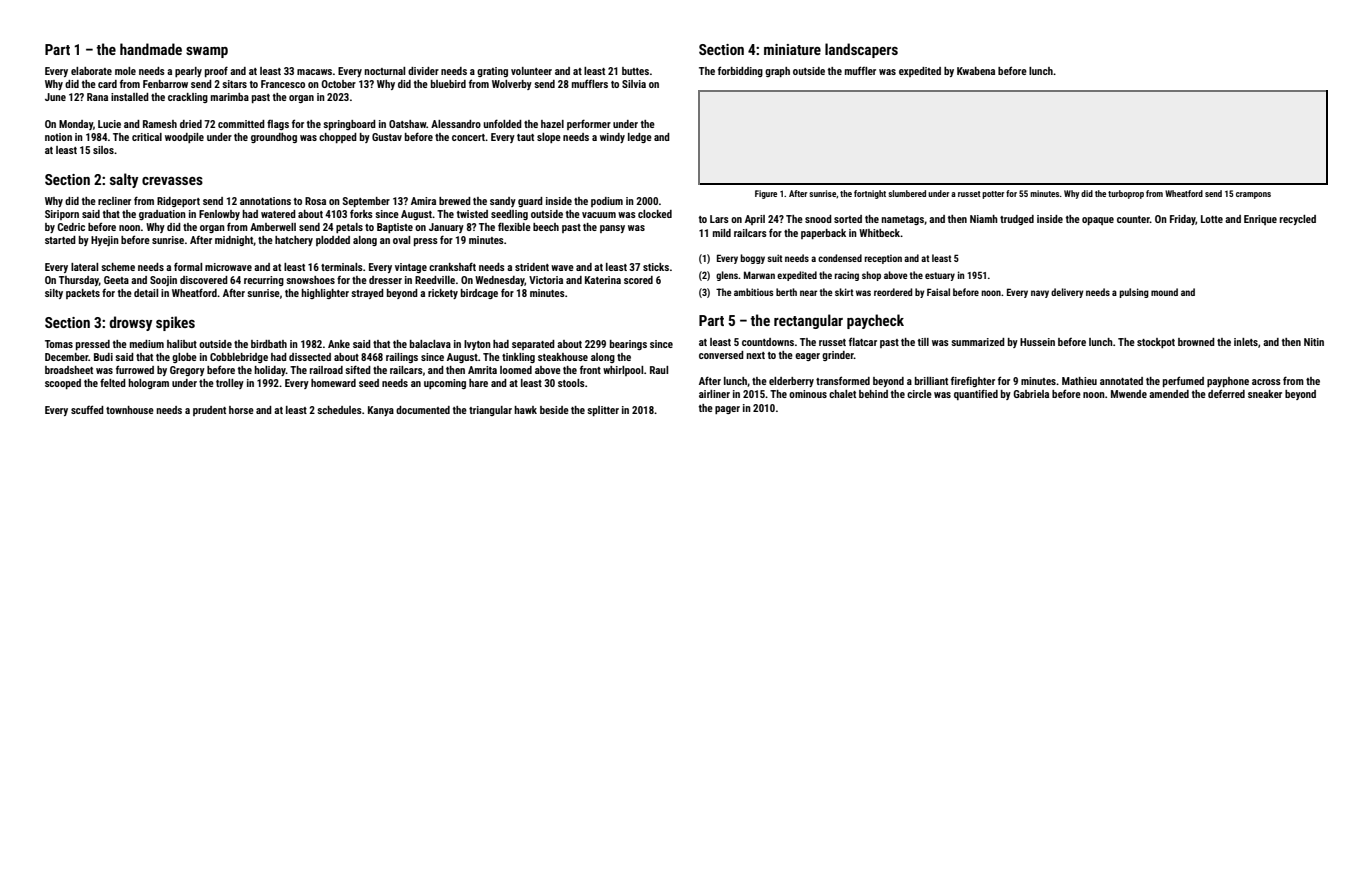 Image resolution: width=1372 pixels, height=887 pixels. What do you see at coordinates (342, 267) in the document?
I see `terminals` at bounding box center [342, 267].
